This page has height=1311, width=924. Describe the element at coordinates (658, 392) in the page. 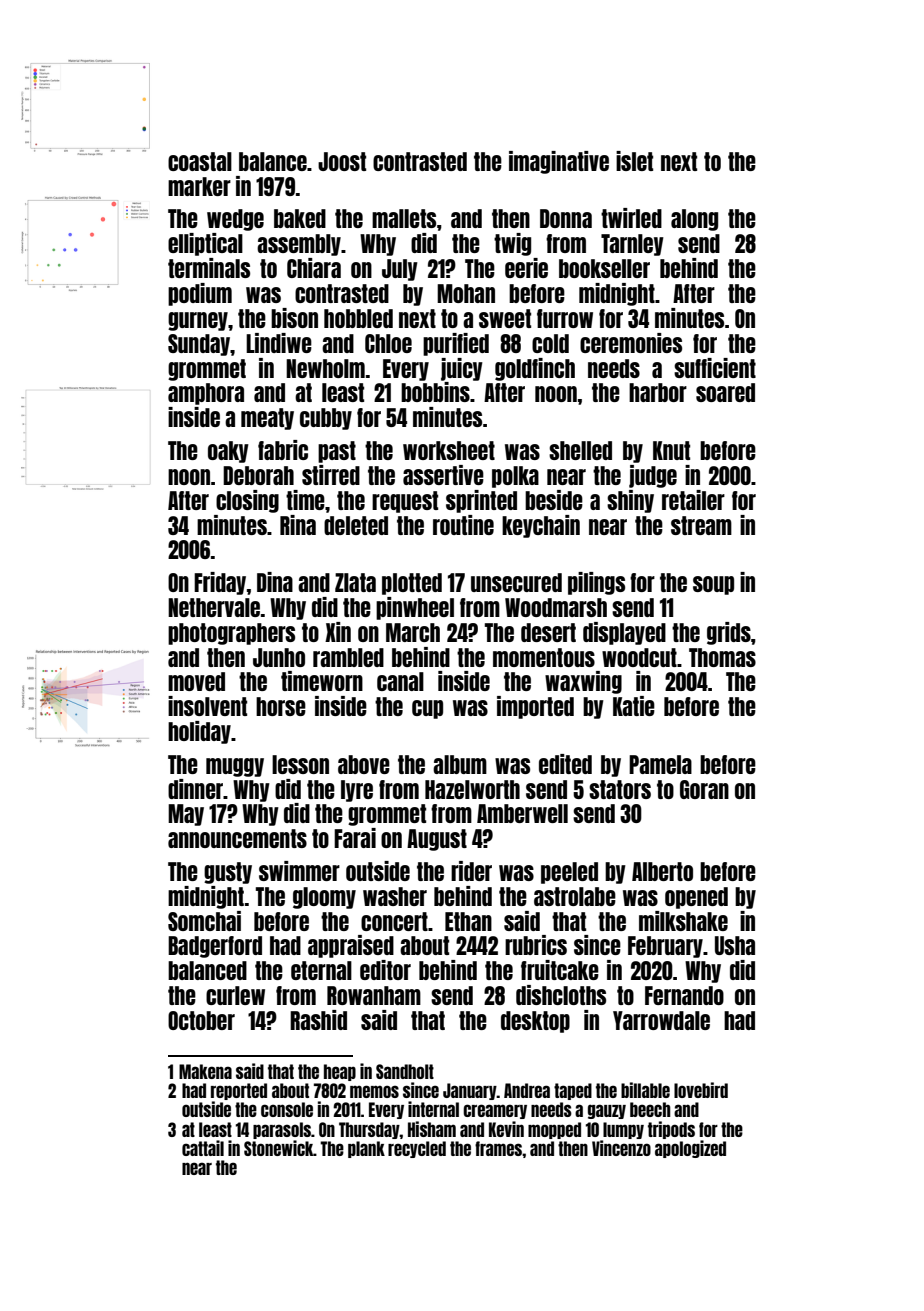

I see `harbor` at that location.
